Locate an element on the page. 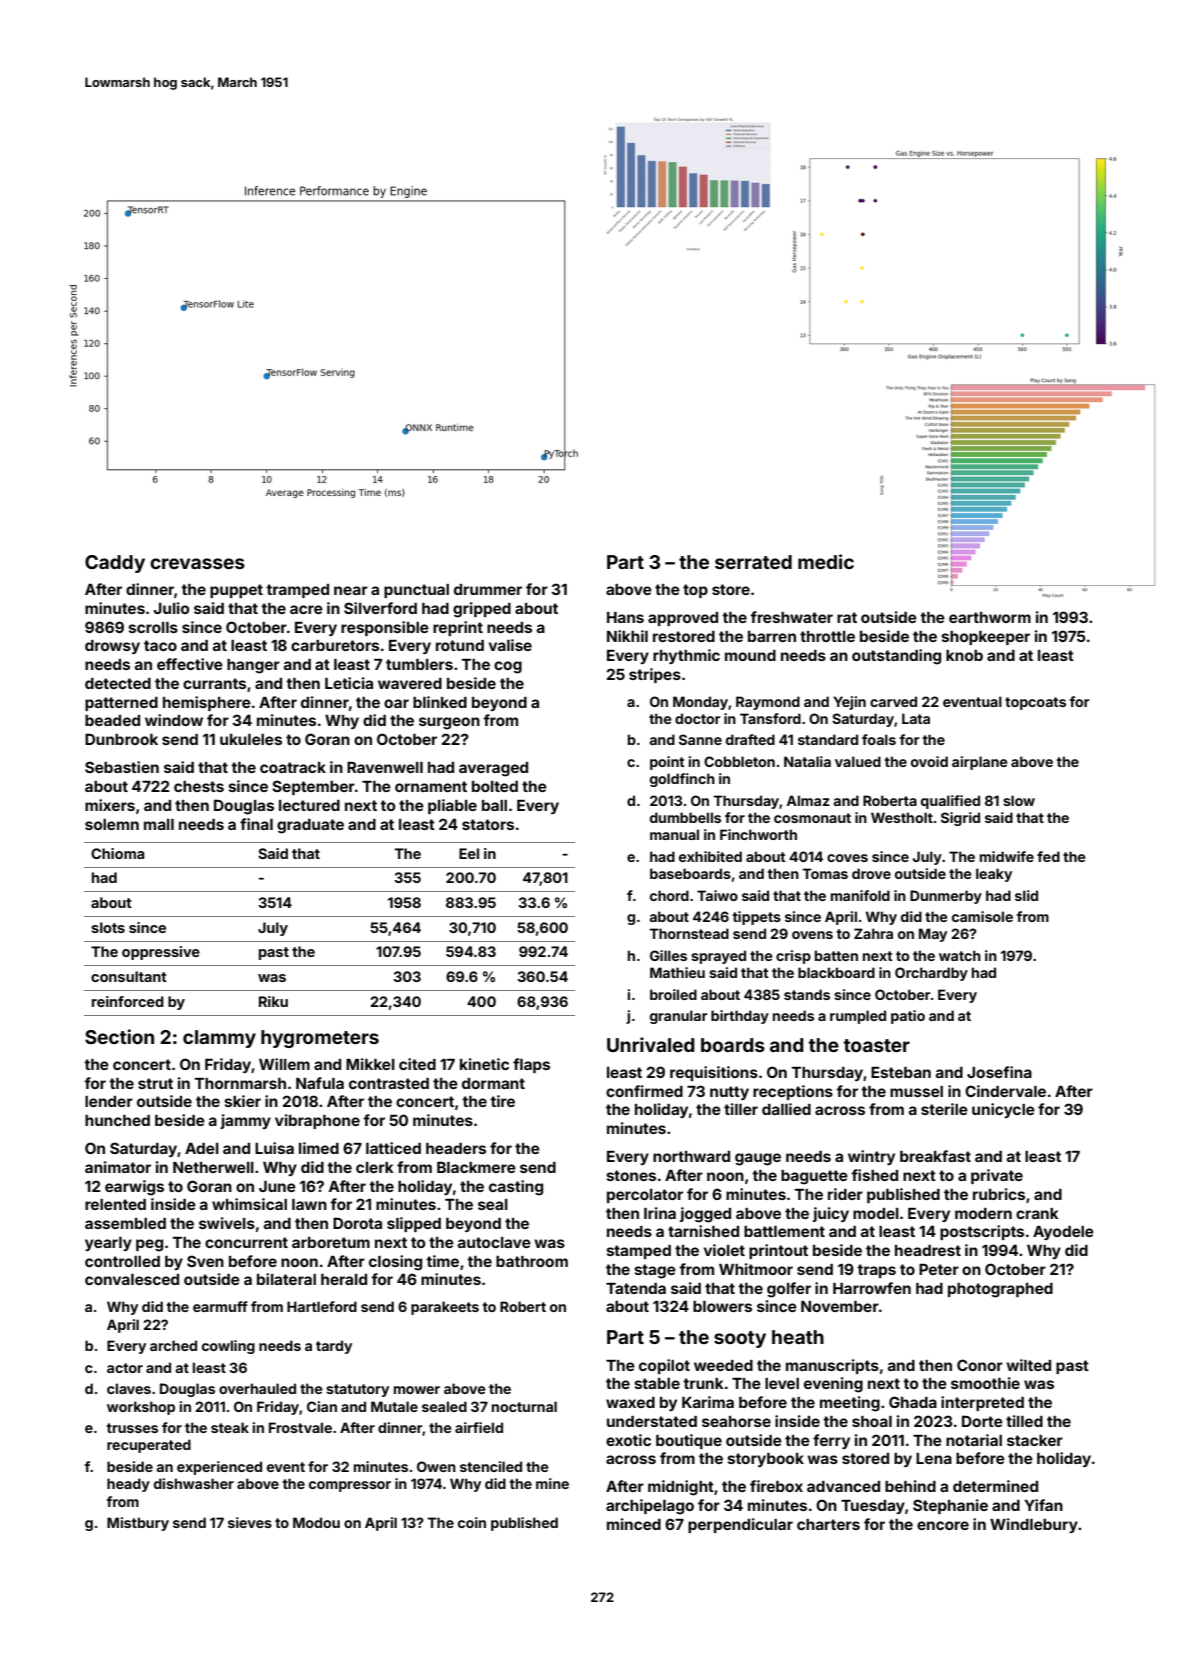 Image resolution: width=1181 pixels, height=1670 pixels. jammy is located at coordinates (245, 1121).
